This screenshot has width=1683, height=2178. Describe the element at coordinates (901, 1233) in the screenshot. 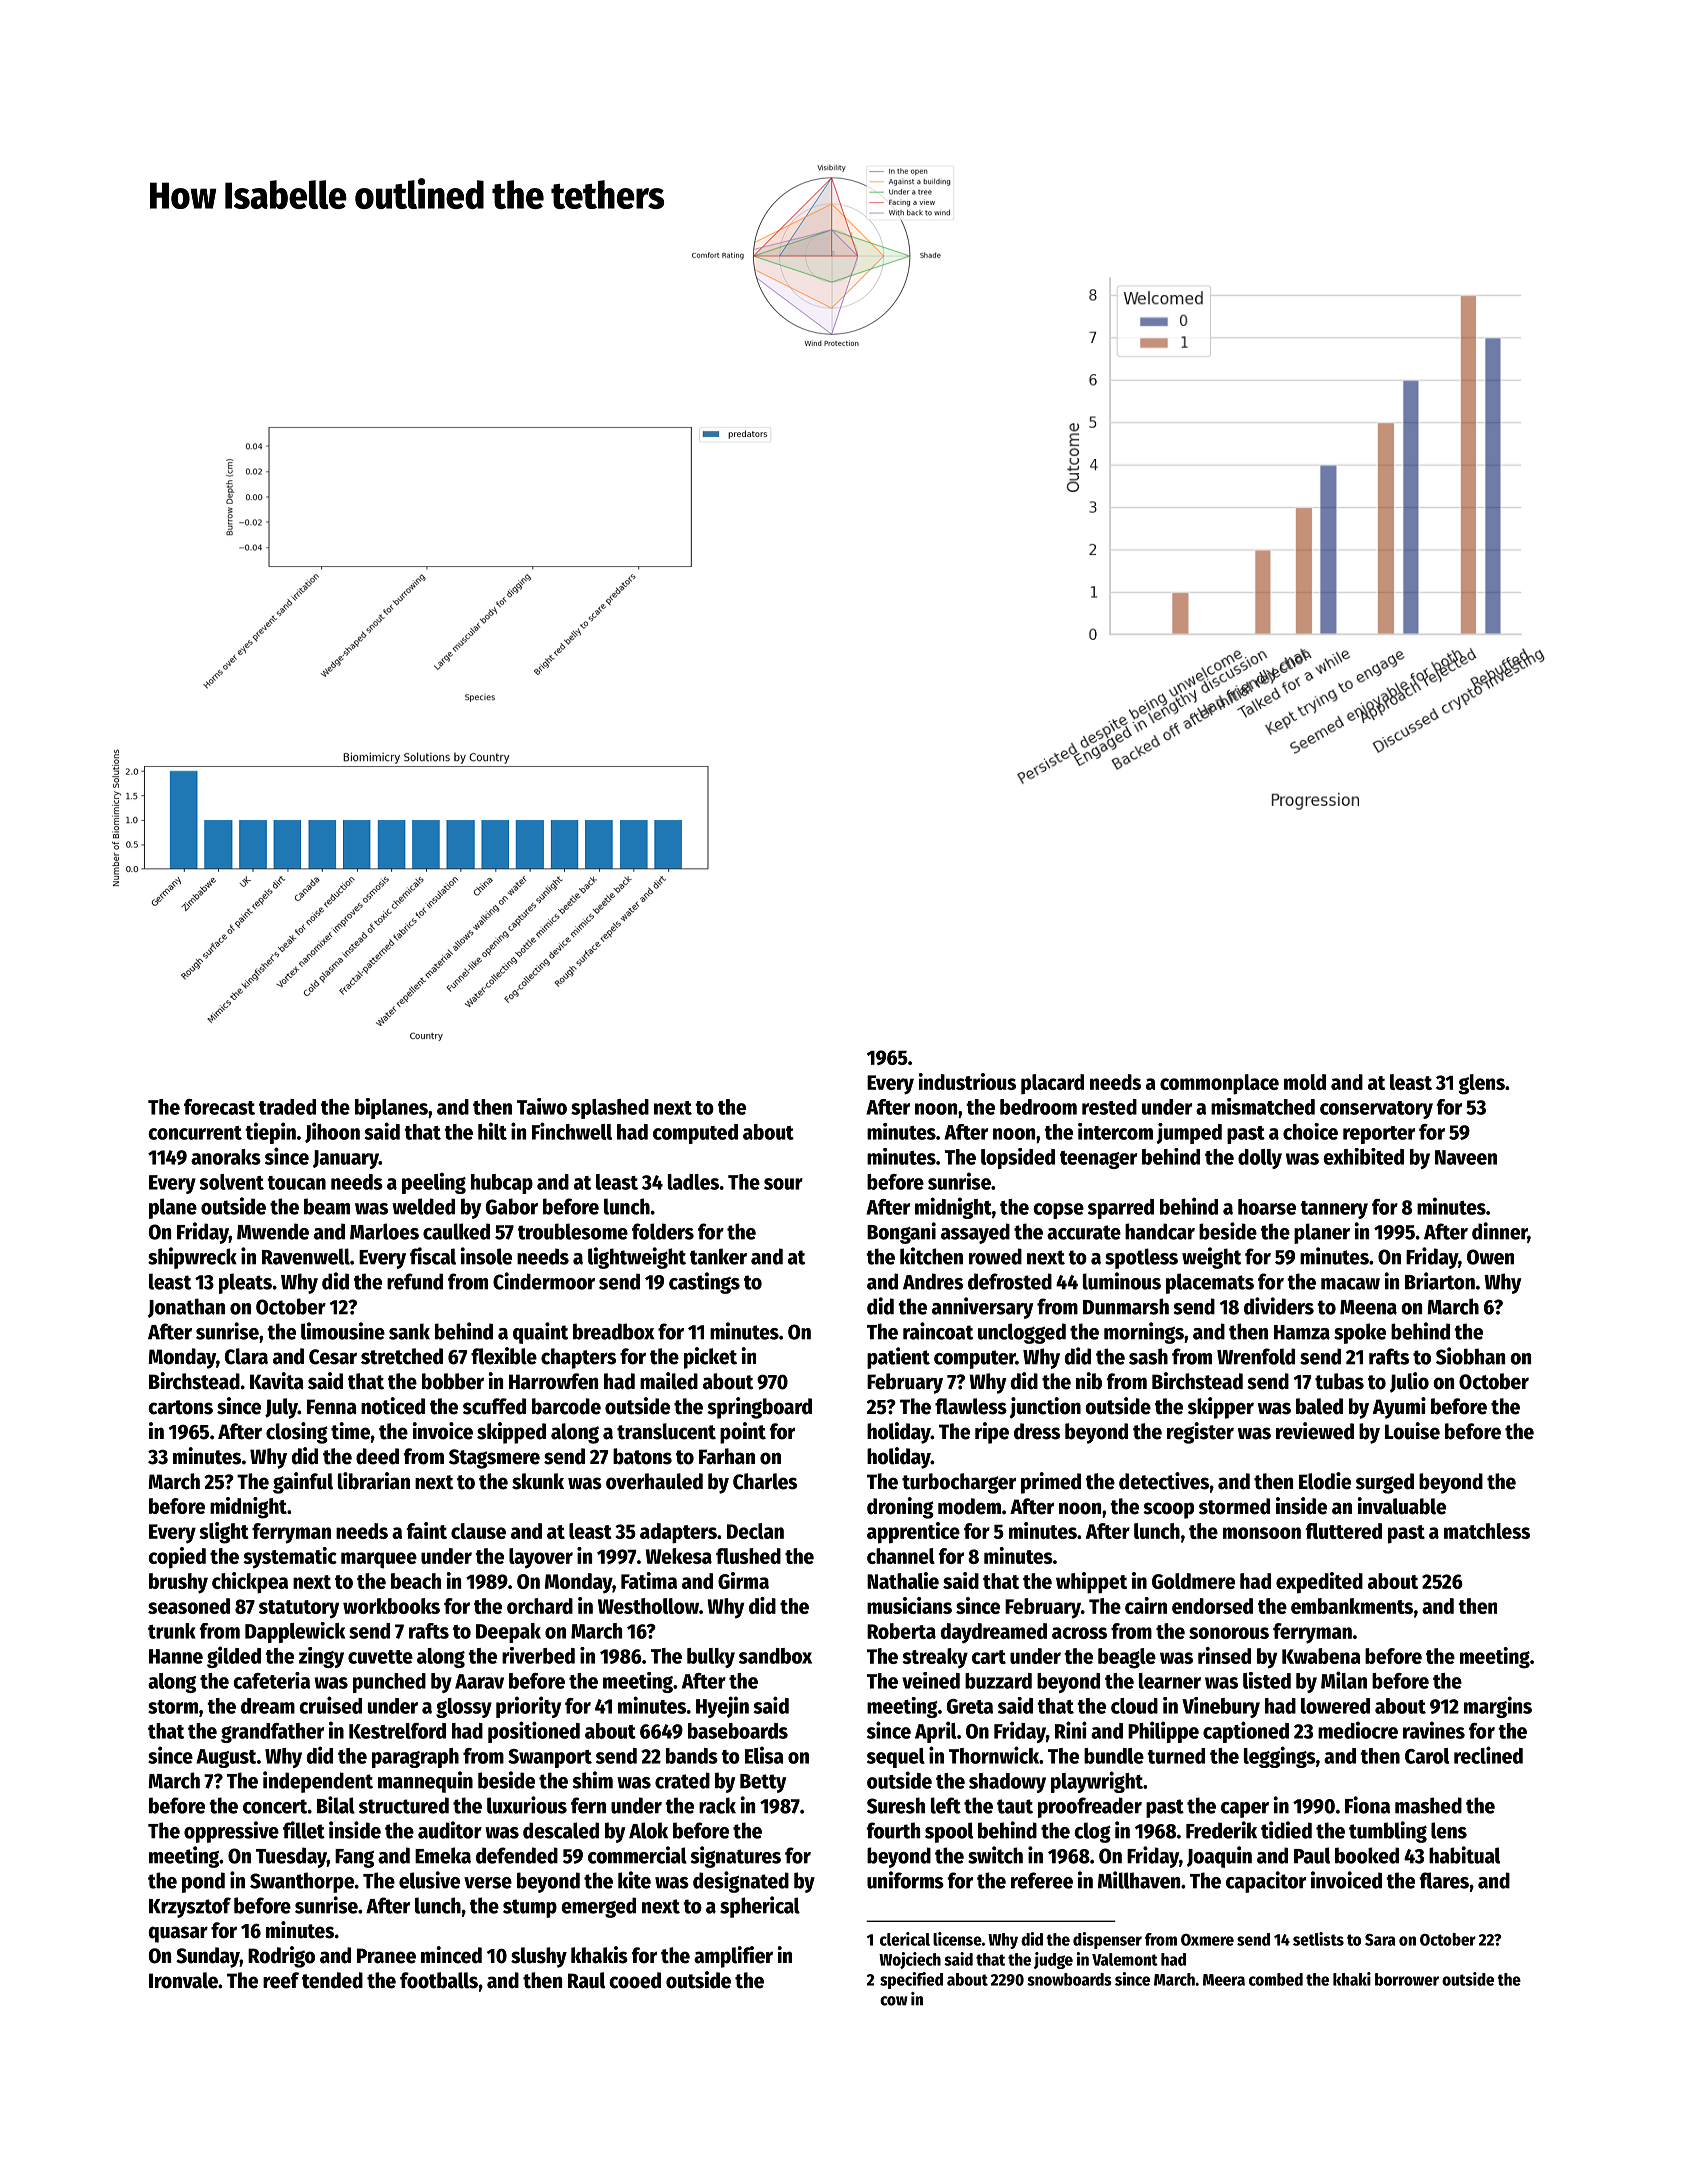

I see `Bongani` at that location.
